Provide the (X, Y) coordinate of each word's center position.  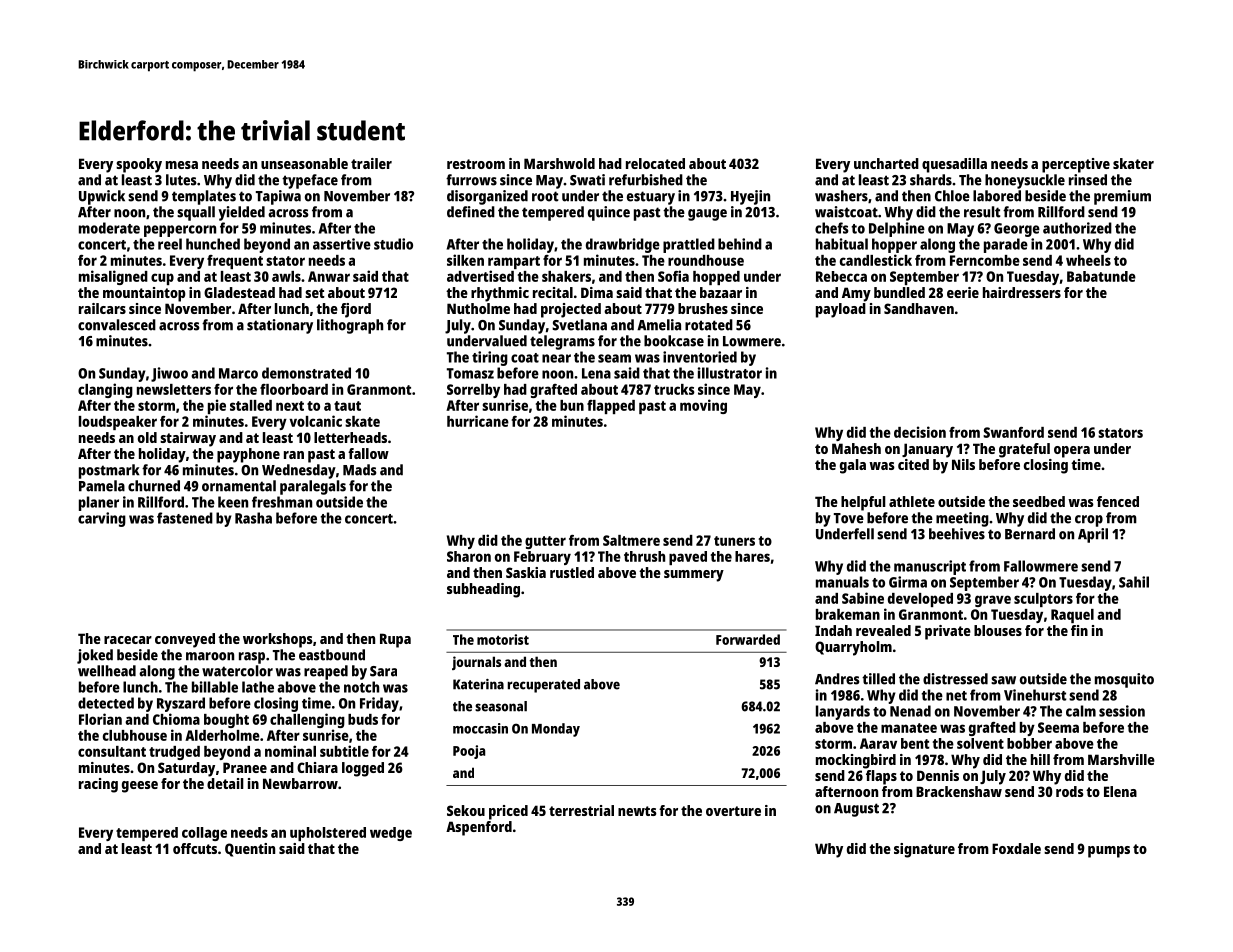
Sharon (469, 556)
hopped (716, 278)
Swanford (1013, 432)
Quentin (250, 850)
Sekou (466, 810)
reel (170, 244)
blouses (998, 630)
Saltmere (631, 540)
